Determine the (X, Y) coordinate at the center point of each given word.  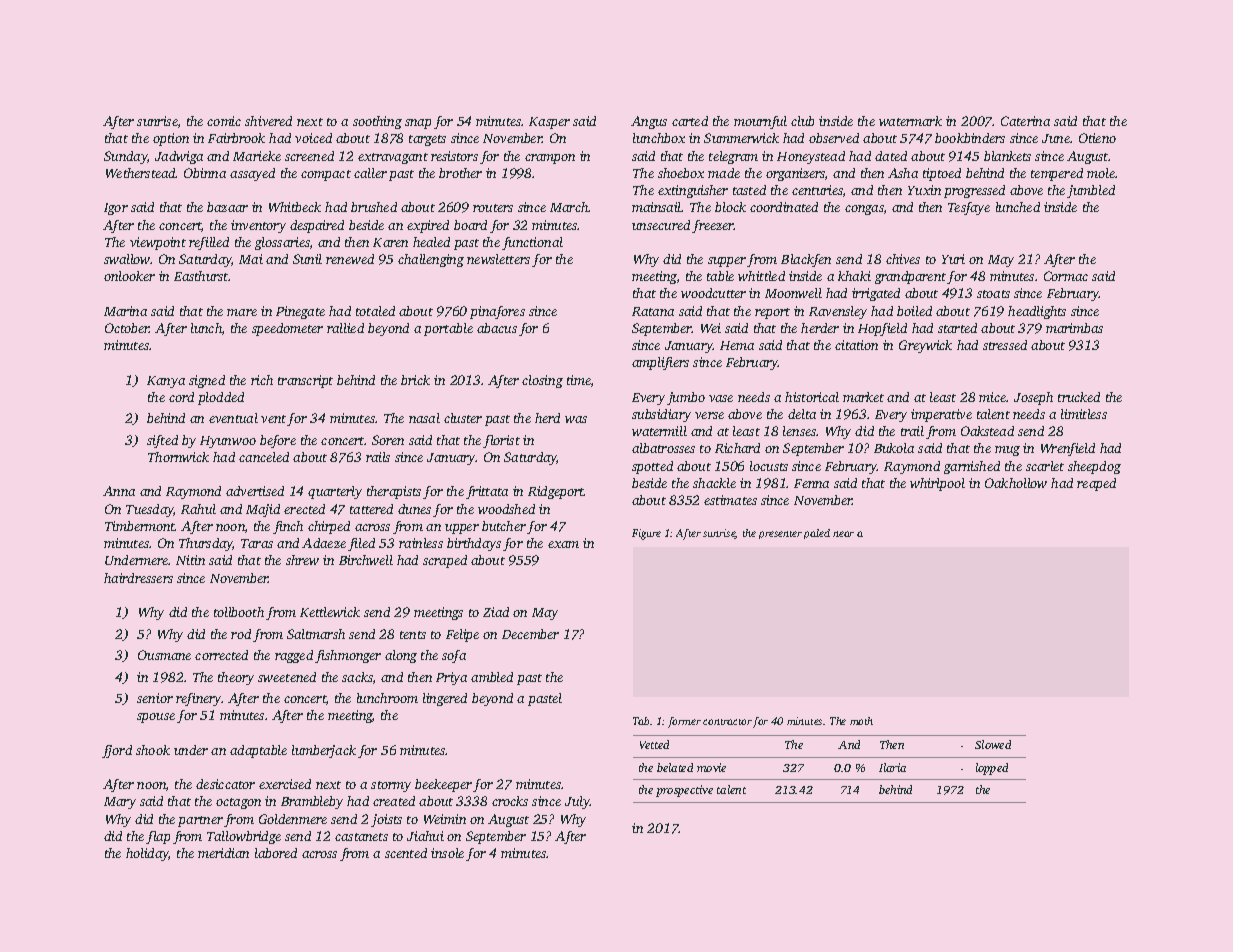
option (171, 139)
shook (153, 750)
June (1056, 138)
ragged (294, 656)
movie (711, 767)
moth (861, 721)
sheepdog (1094, 467)
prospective (684, 791)
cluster (463, 418)
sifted (162, 441)
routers (493, 208)
